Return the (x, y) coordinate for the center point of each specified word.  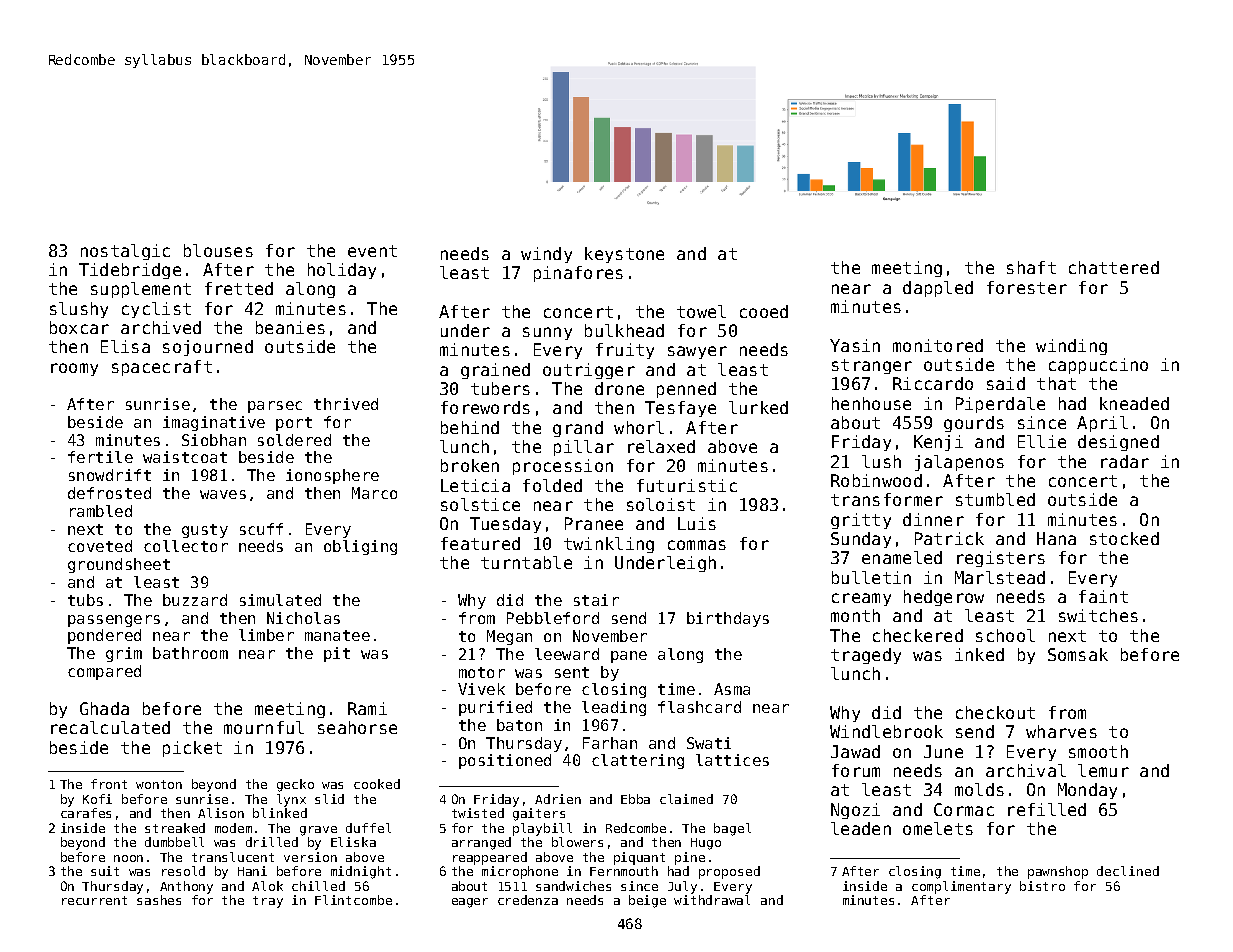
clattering (638, 761)
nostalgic (125, 252)
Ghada (104, 708)
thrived (346, 404)
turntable (526, 562)
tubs (85, 600)
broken (470, 465)
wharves (1061, 731)
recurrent (94, 900)
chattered (1114, 267)
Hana (1056, 538)
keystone (624, 255)
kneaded (1134, 403)
